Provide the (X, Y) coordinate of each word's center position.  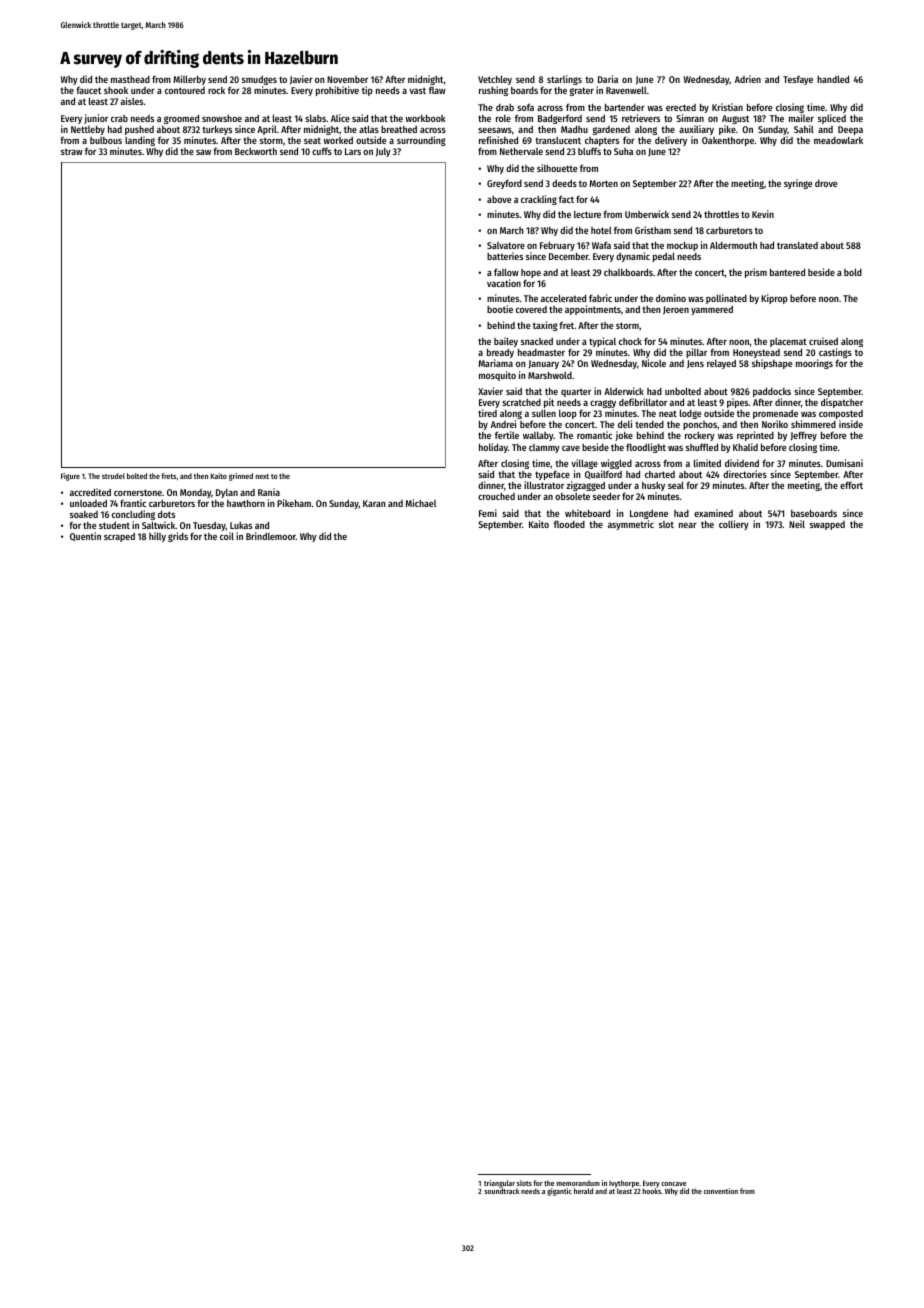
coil (227, 536)
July (383, 152)
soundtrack (501, 1191)
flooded (569, 524)
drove (826, 183)
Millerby (189, 80)
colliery (734, 525)
